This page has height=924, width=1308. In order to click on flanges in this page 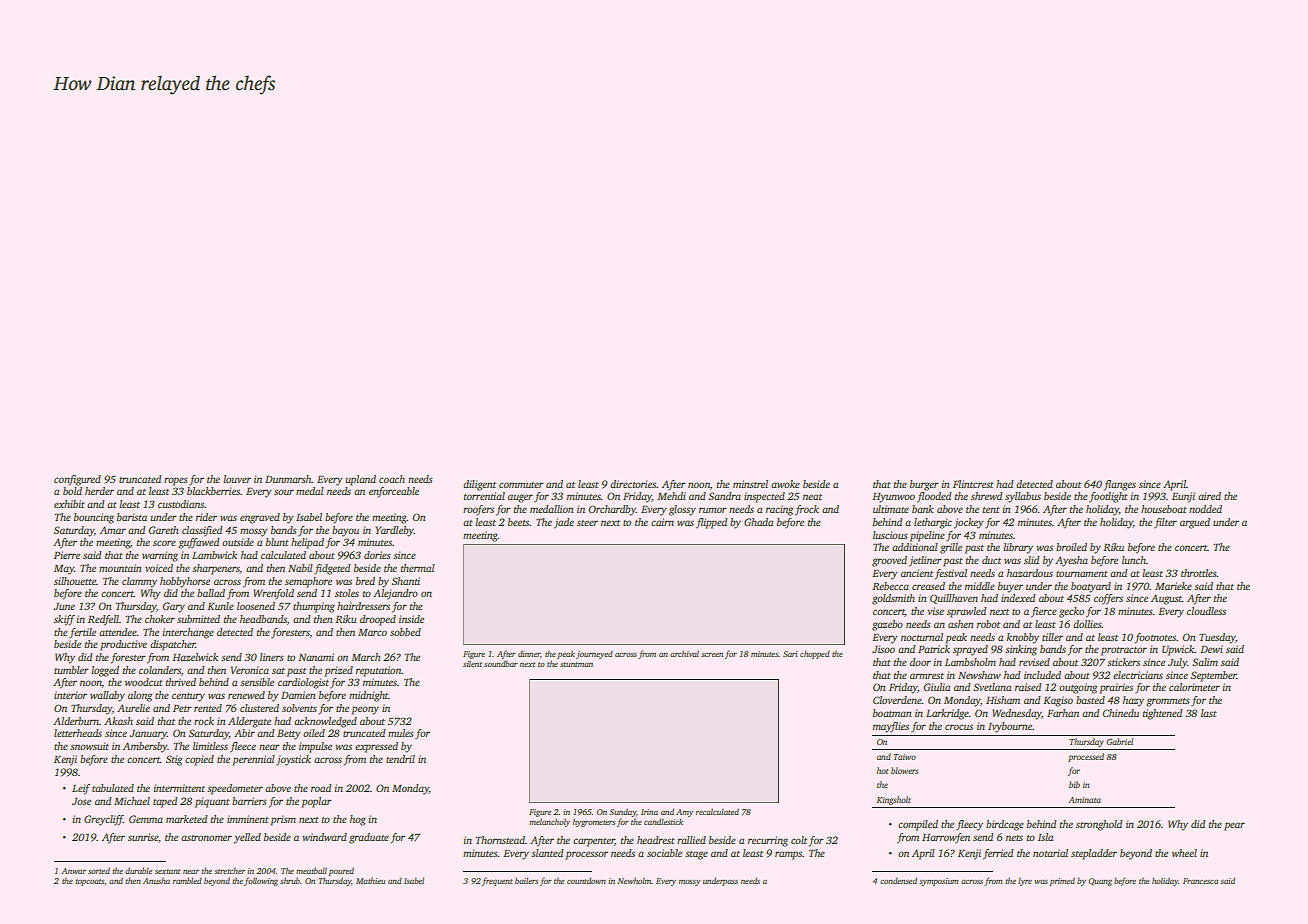, I will do `click(1120, 485)`.
